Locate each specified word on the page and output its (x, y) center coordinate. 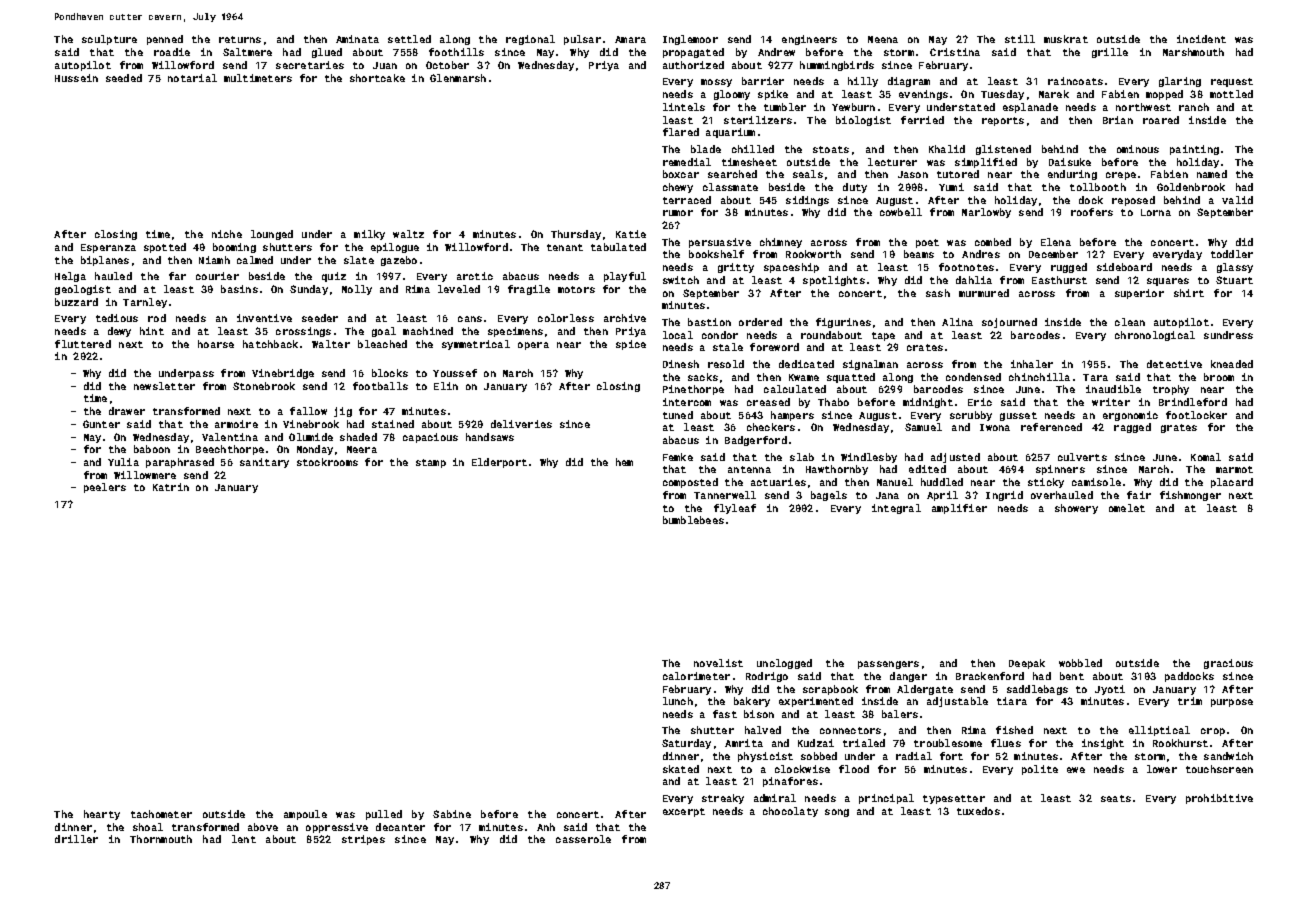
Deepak (1027, 664)
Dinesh (681, 364)
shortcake (377, 78)
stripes (363, 840)
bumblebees (693, 520)
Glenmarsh (458, 78)
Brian (1118, 120)
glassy (1235, 268)
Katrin (171, 487)
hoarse (216, 344)
